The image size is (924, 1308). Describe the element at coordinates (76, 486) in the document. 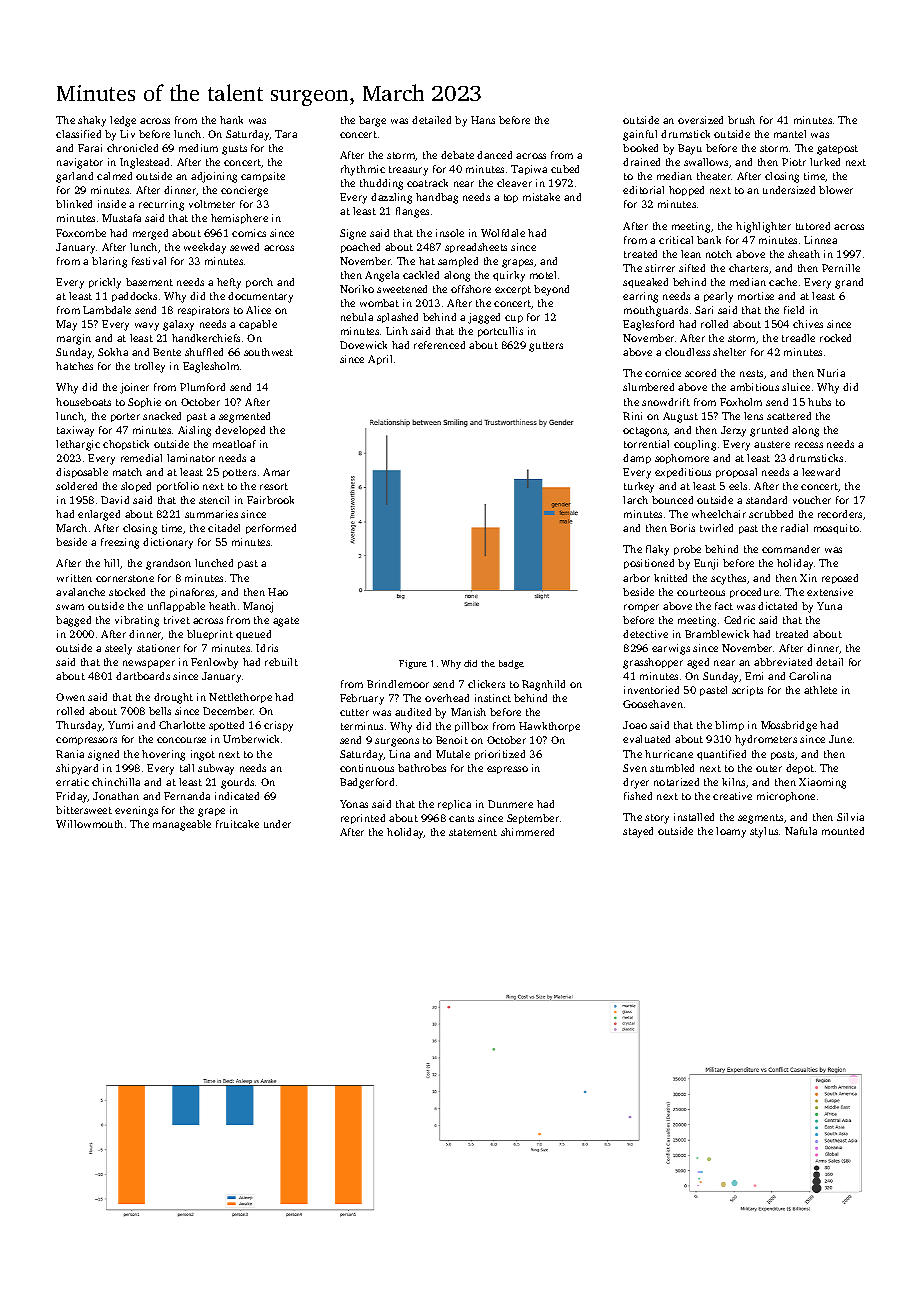

I see `soldered` at that location.
